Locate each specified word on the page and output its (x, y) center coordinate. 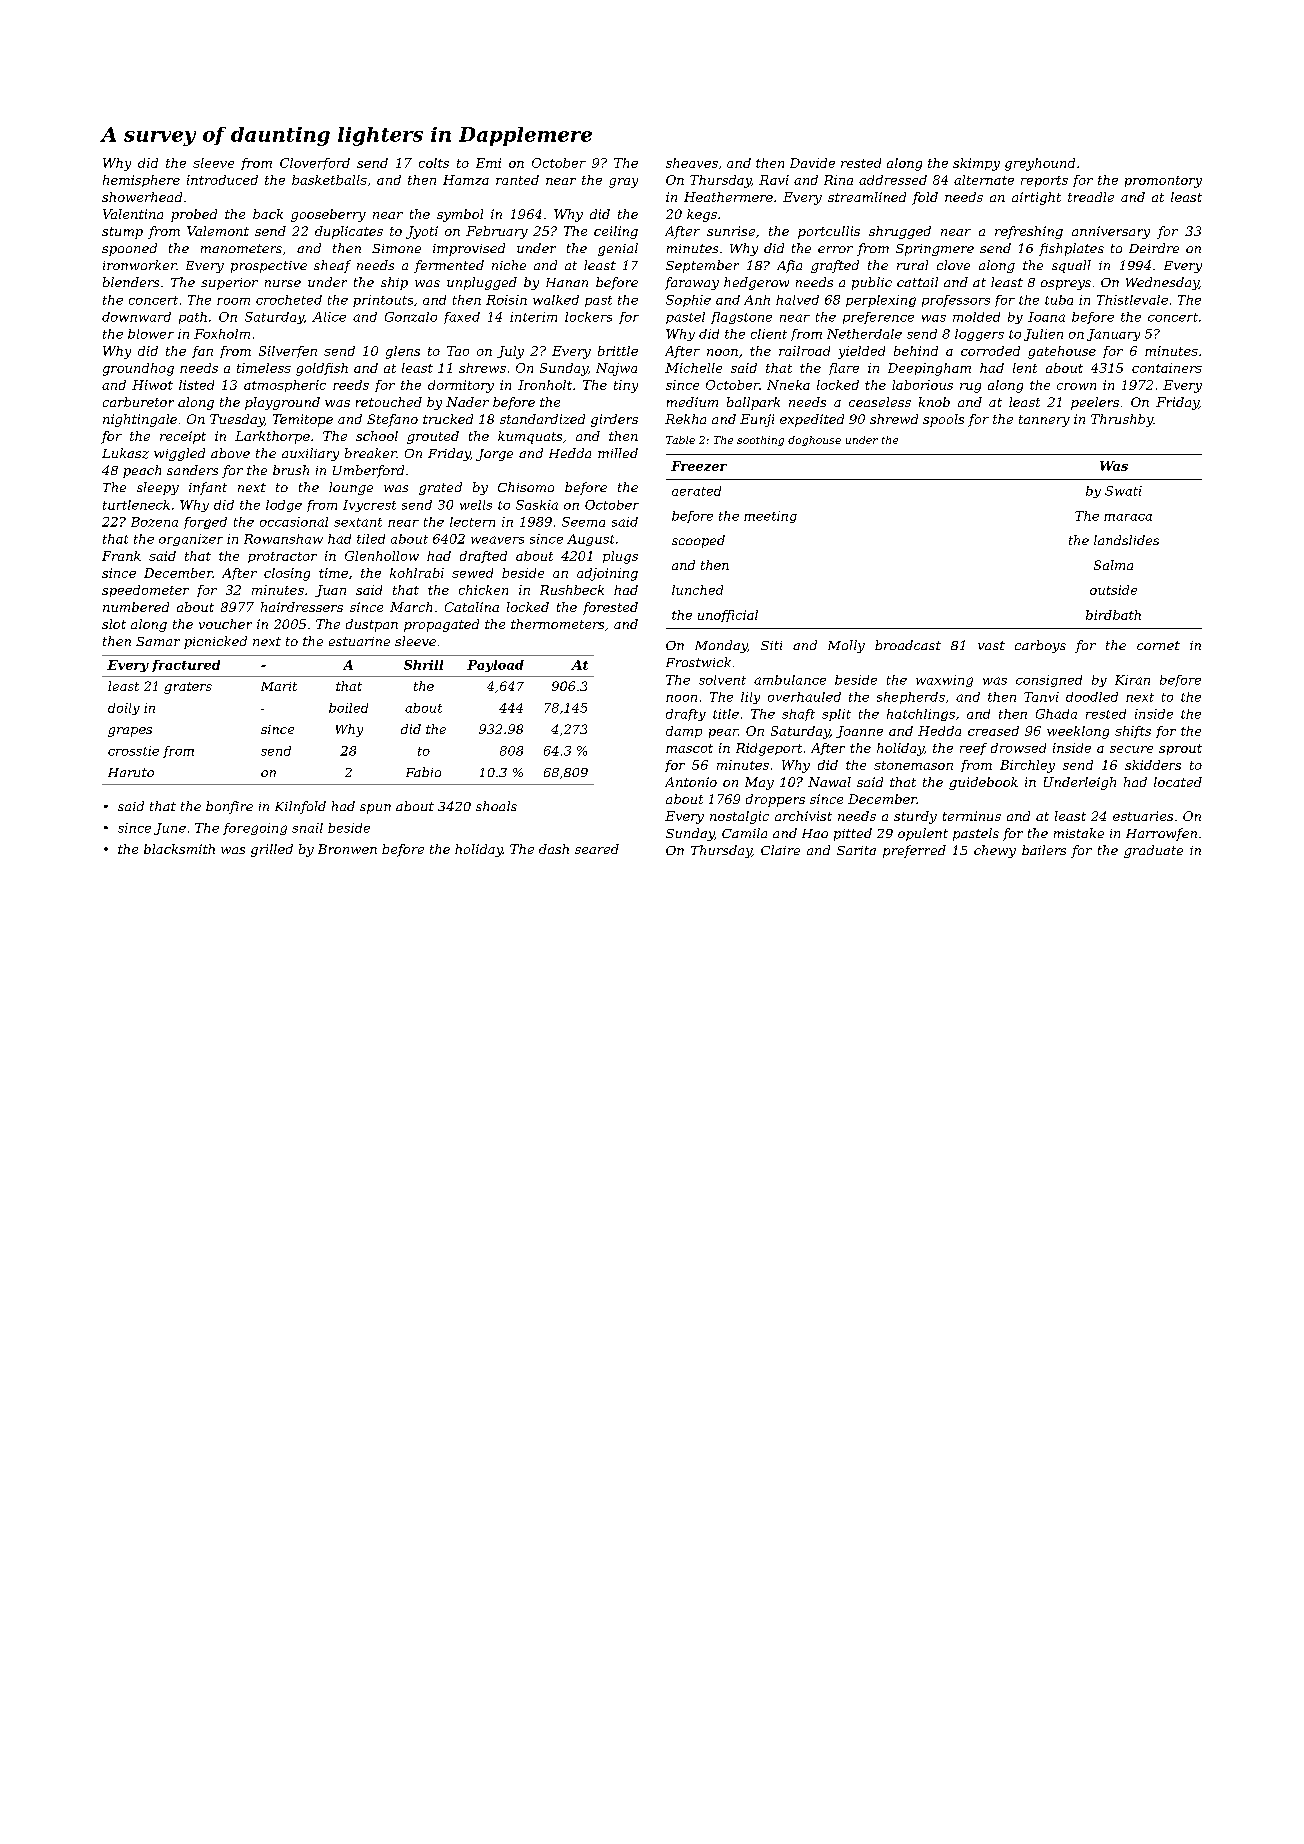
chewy (995, 851)
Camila (744, 833)
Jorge (494, 455)
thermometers (557, 624)
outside (1113, 590)
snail (307, 828)
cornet (1158, 645)
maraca (1128, 517)
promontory (1163, 182)
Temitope (303, 420)
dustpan (372, 625)
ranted (517, 180)
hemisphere (141, 181)
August (590, 540)
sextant (358, 522)
